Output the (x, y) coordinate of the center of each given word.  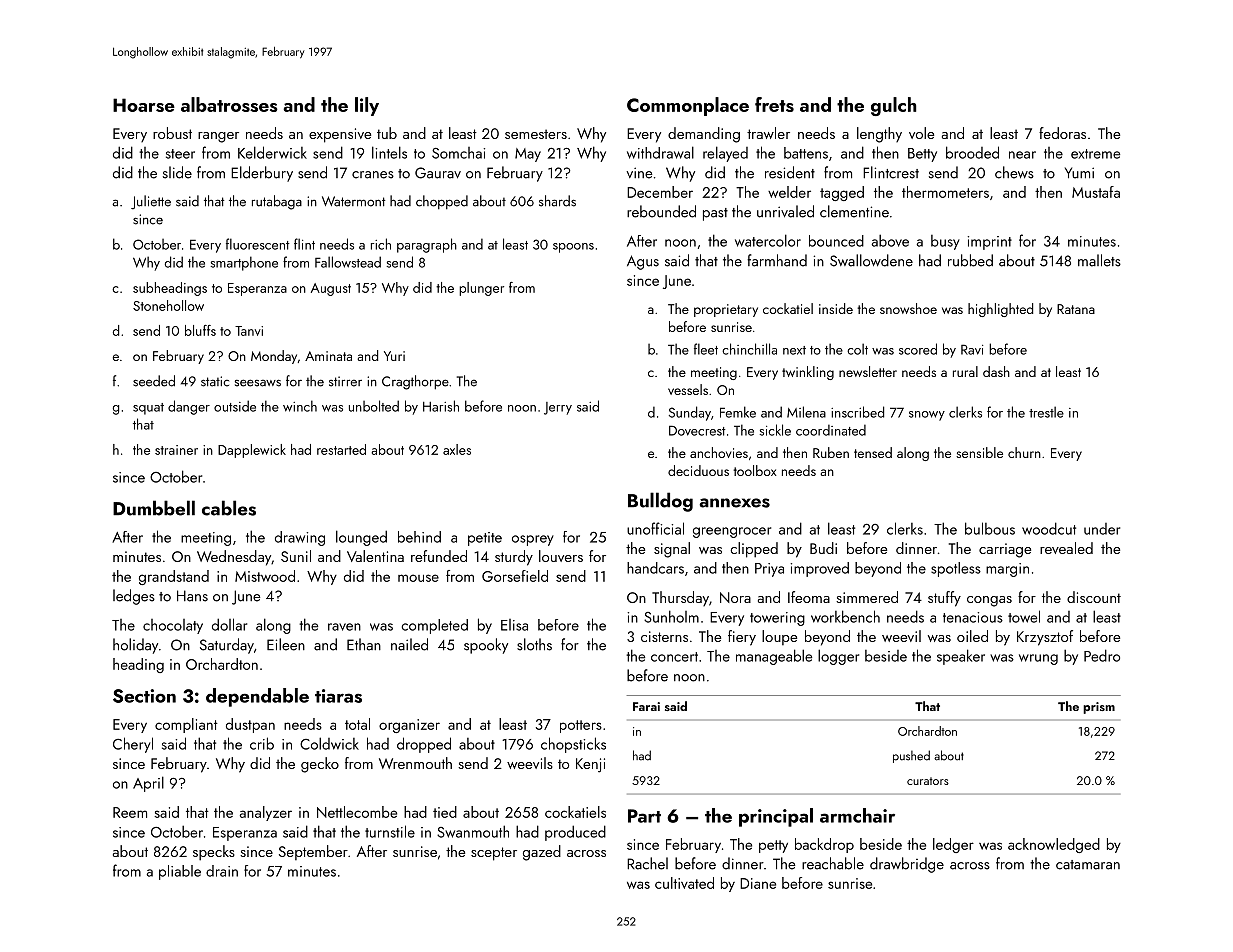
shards (557, 201)
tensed (873, 452)
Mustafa (1096, 192)
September (313, 852)
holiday (135, 646)
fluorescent (258, 244)
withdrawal (660, 152)
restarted (341, 449)
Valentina (375, 556)
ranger (218, 137)
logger (838, 657)
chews (1014, 172)
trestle (1046, 412)
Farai (646, 706)
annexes (734, 503)
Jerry (558, 408)
